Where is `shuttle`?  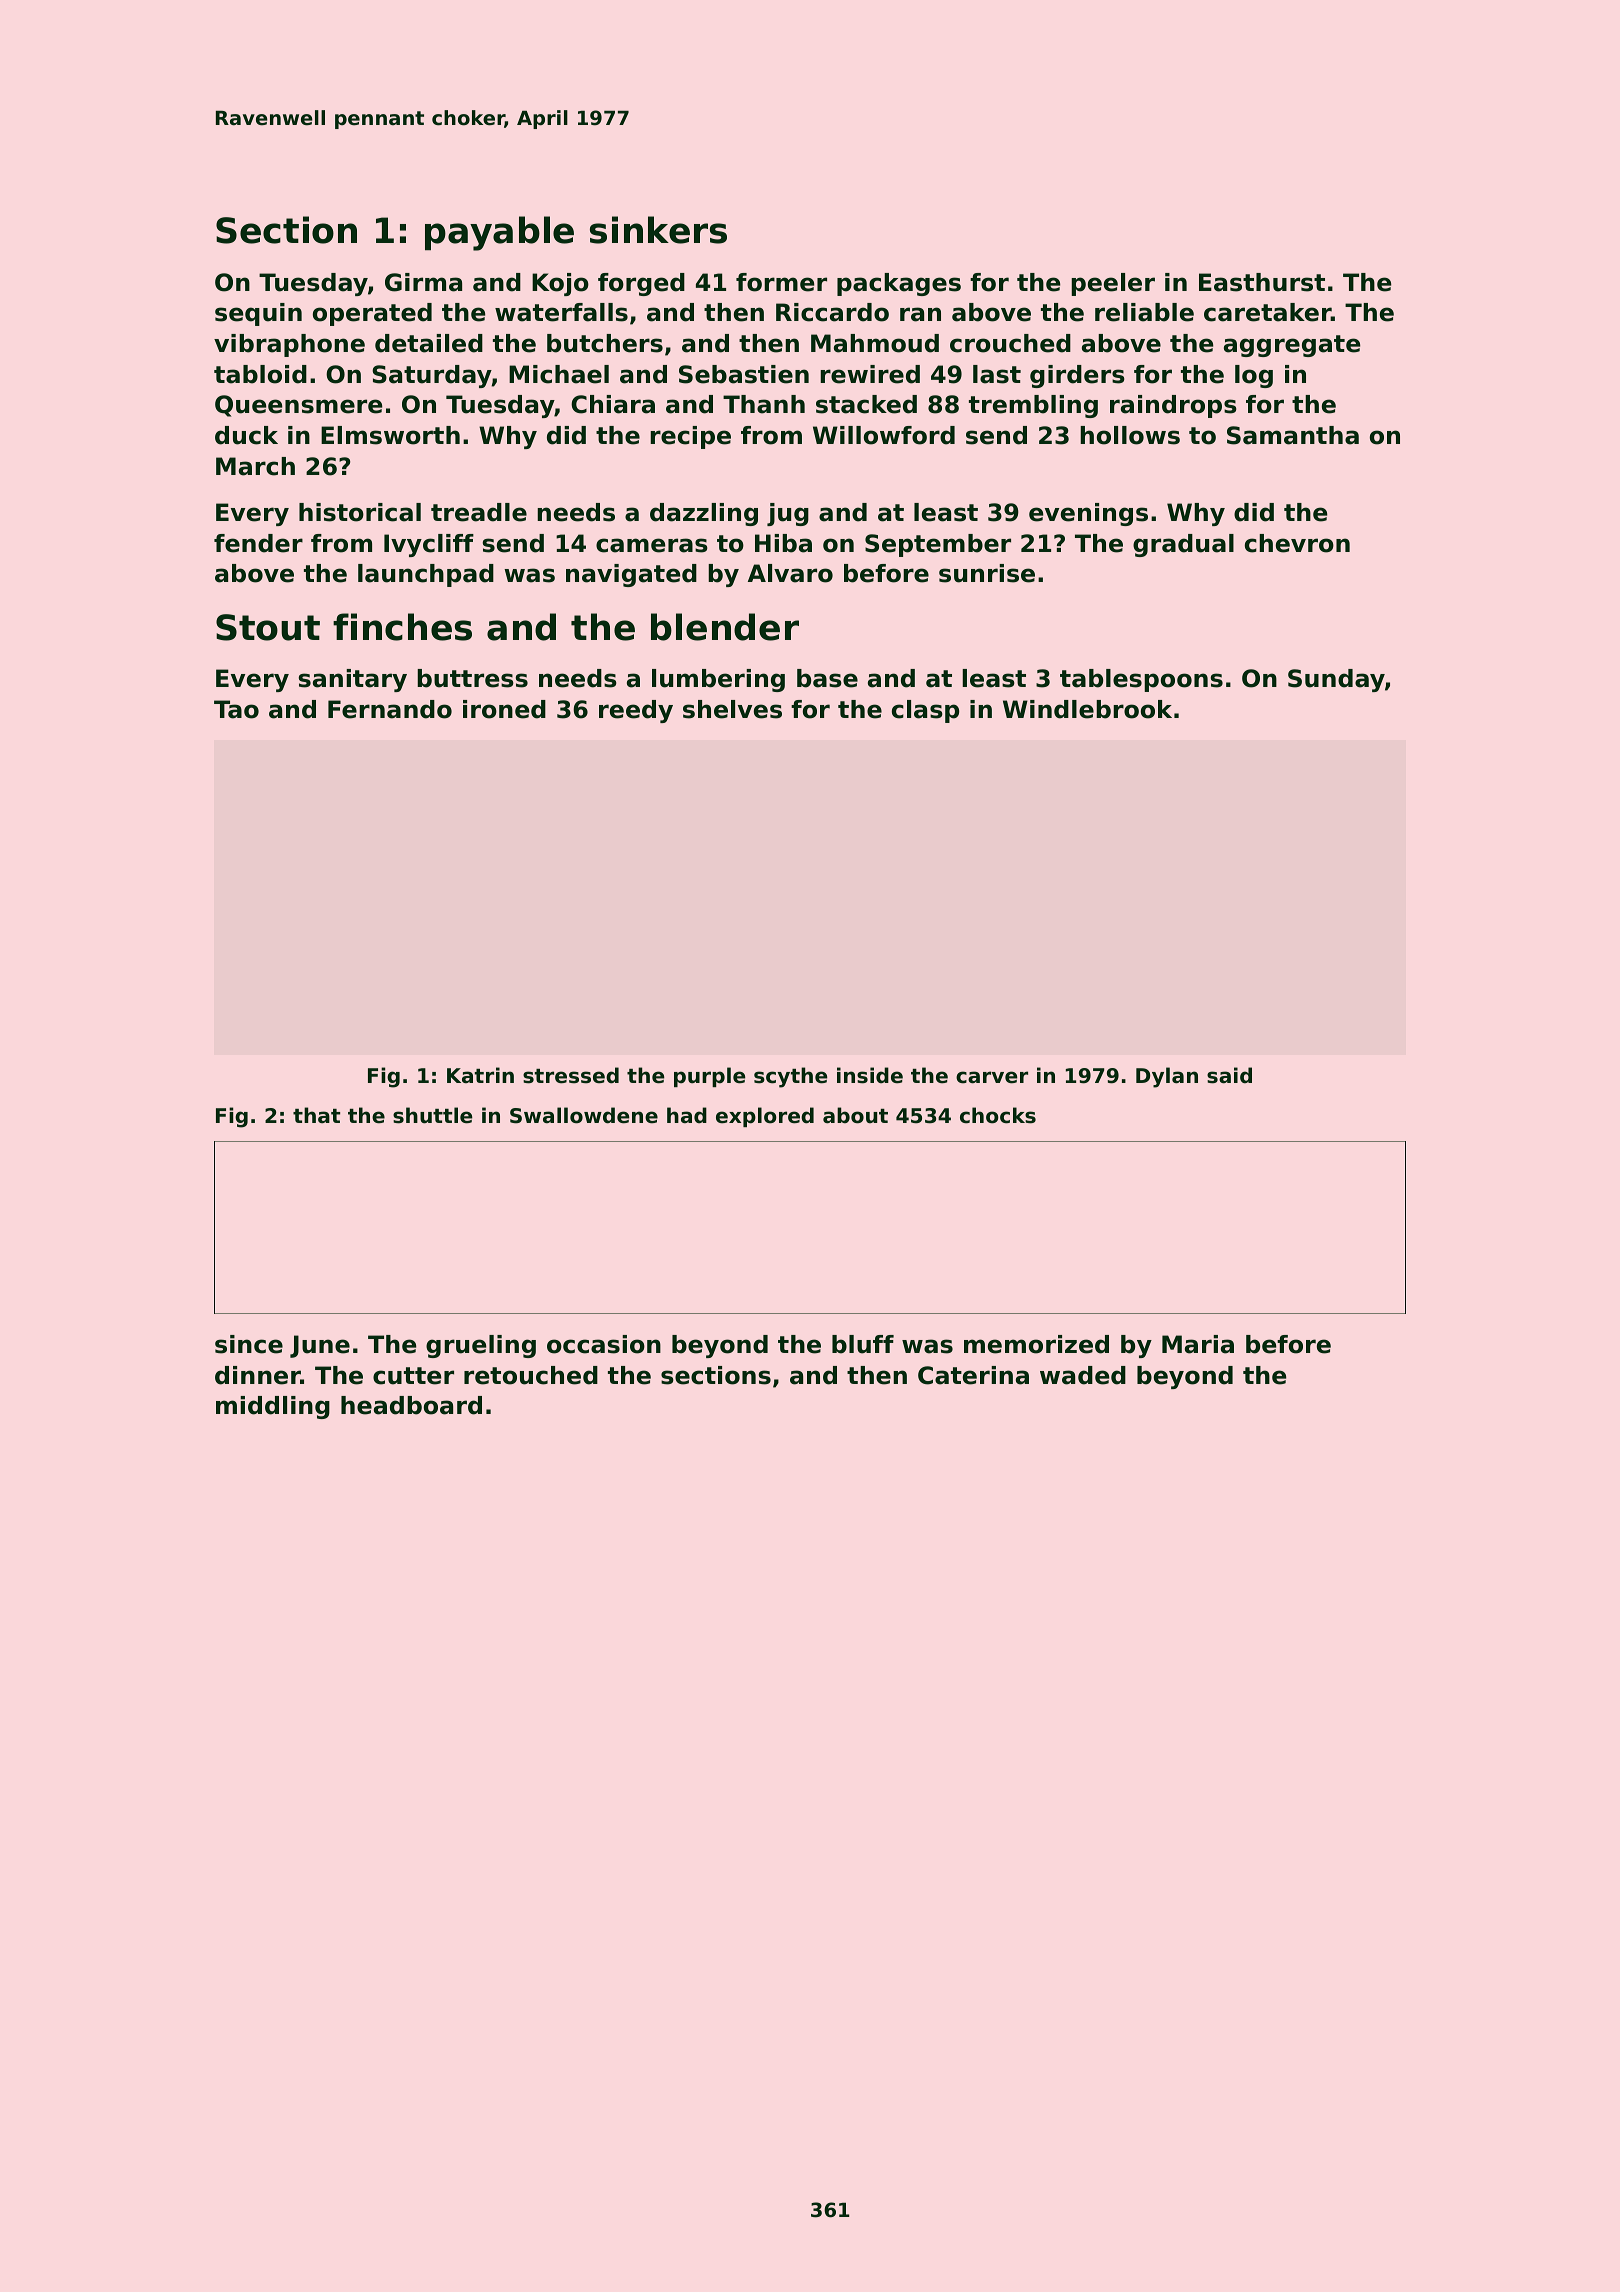 shuttle is located at coordinates (432, 1115).
